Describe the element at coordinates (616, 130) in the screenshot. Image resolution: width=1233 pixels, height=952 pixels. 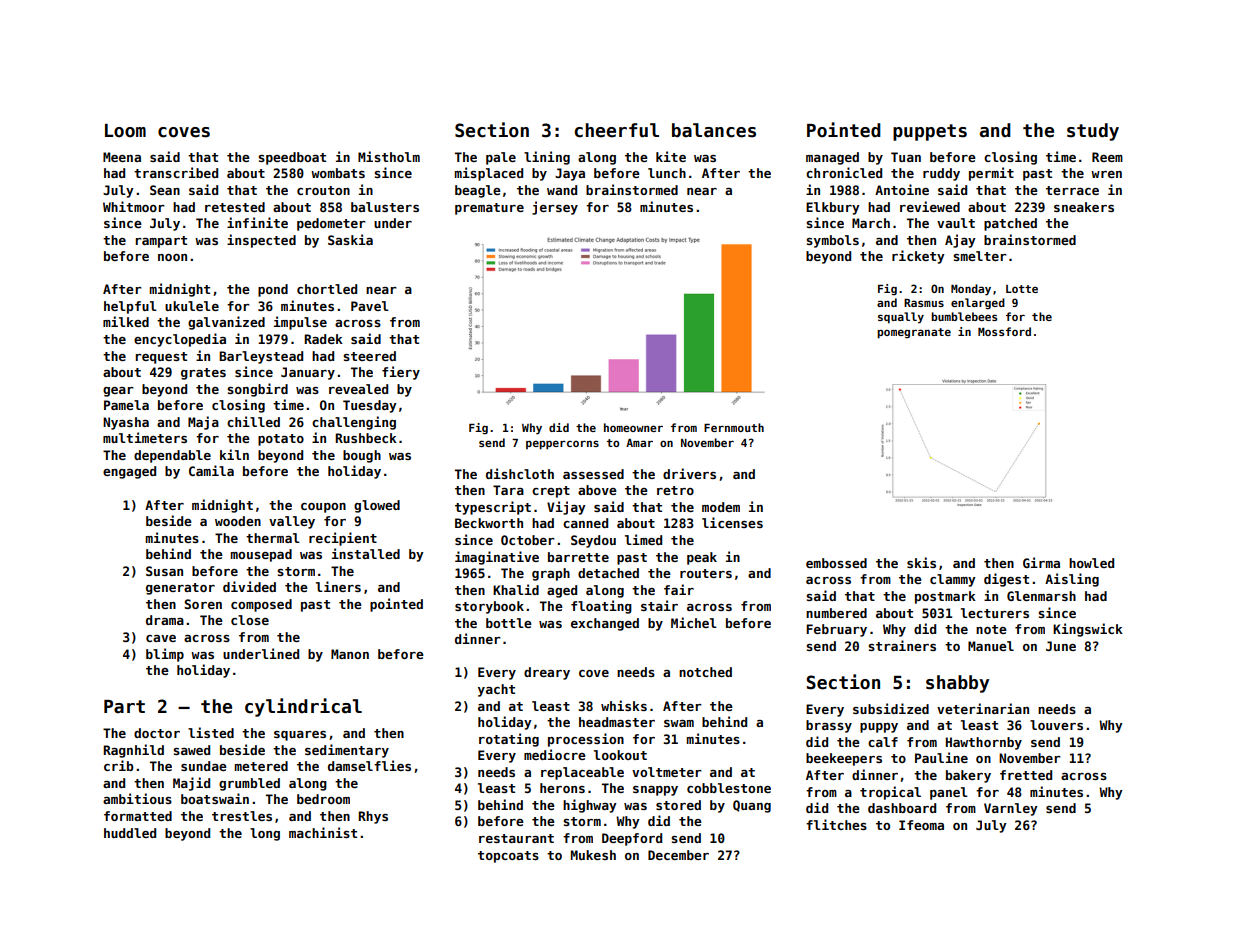
I see `cheerful` at that location.
